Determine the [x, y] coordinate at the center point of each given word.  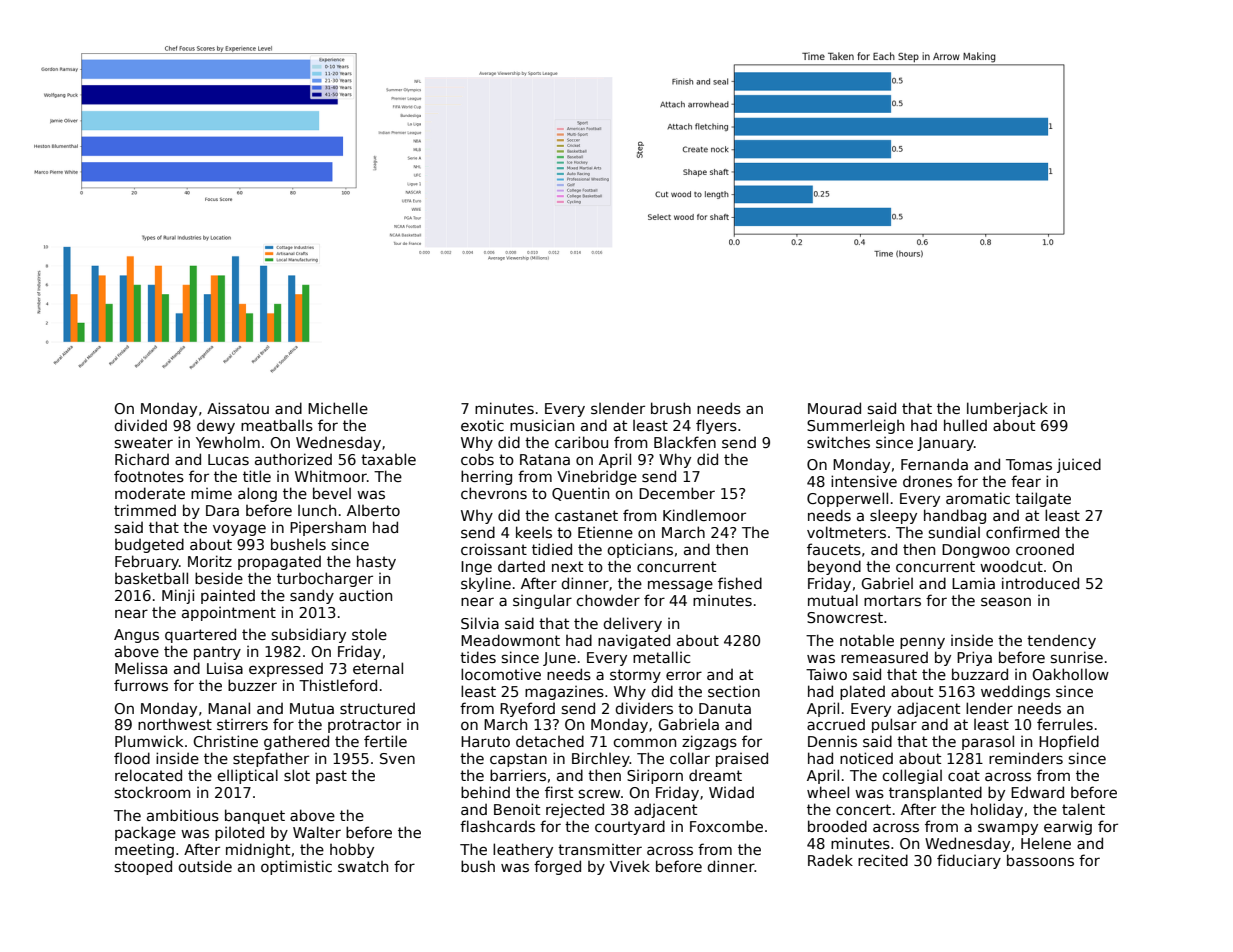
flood [132, 758]
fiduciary [969, 861]
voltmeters [846, 532]
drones [927, 481]
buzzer [252, 685]
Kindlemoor [704, 515]
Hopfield [1069, 742]
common [644, 742]
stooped [143, 867]
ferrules [1065, 724]
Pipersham [328, 528]
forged [557, 867]
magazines [564, 693]
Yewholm [228, 442]
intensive [864, 481]
